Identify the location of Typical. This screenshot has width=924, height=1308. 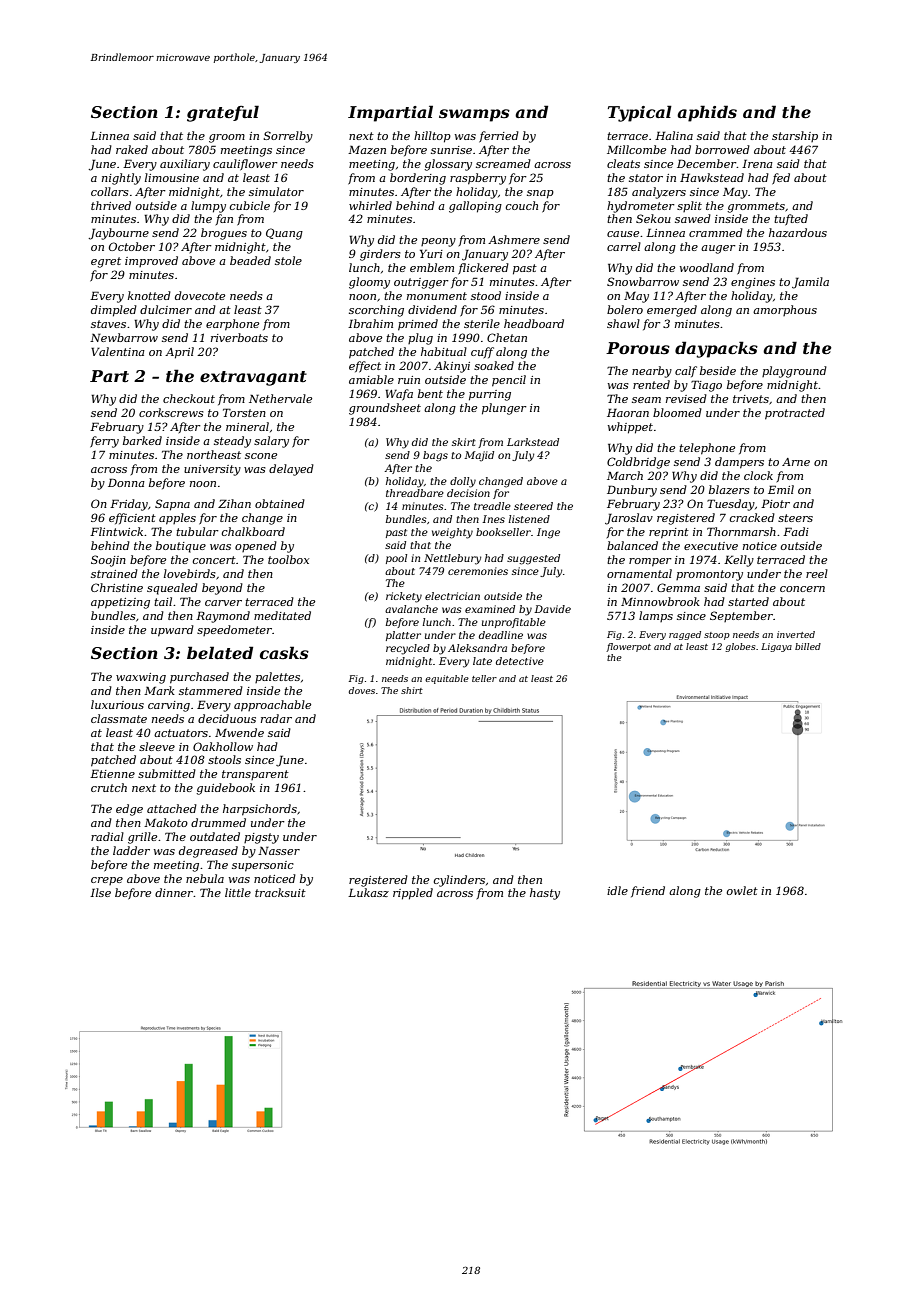
(640, 113).
